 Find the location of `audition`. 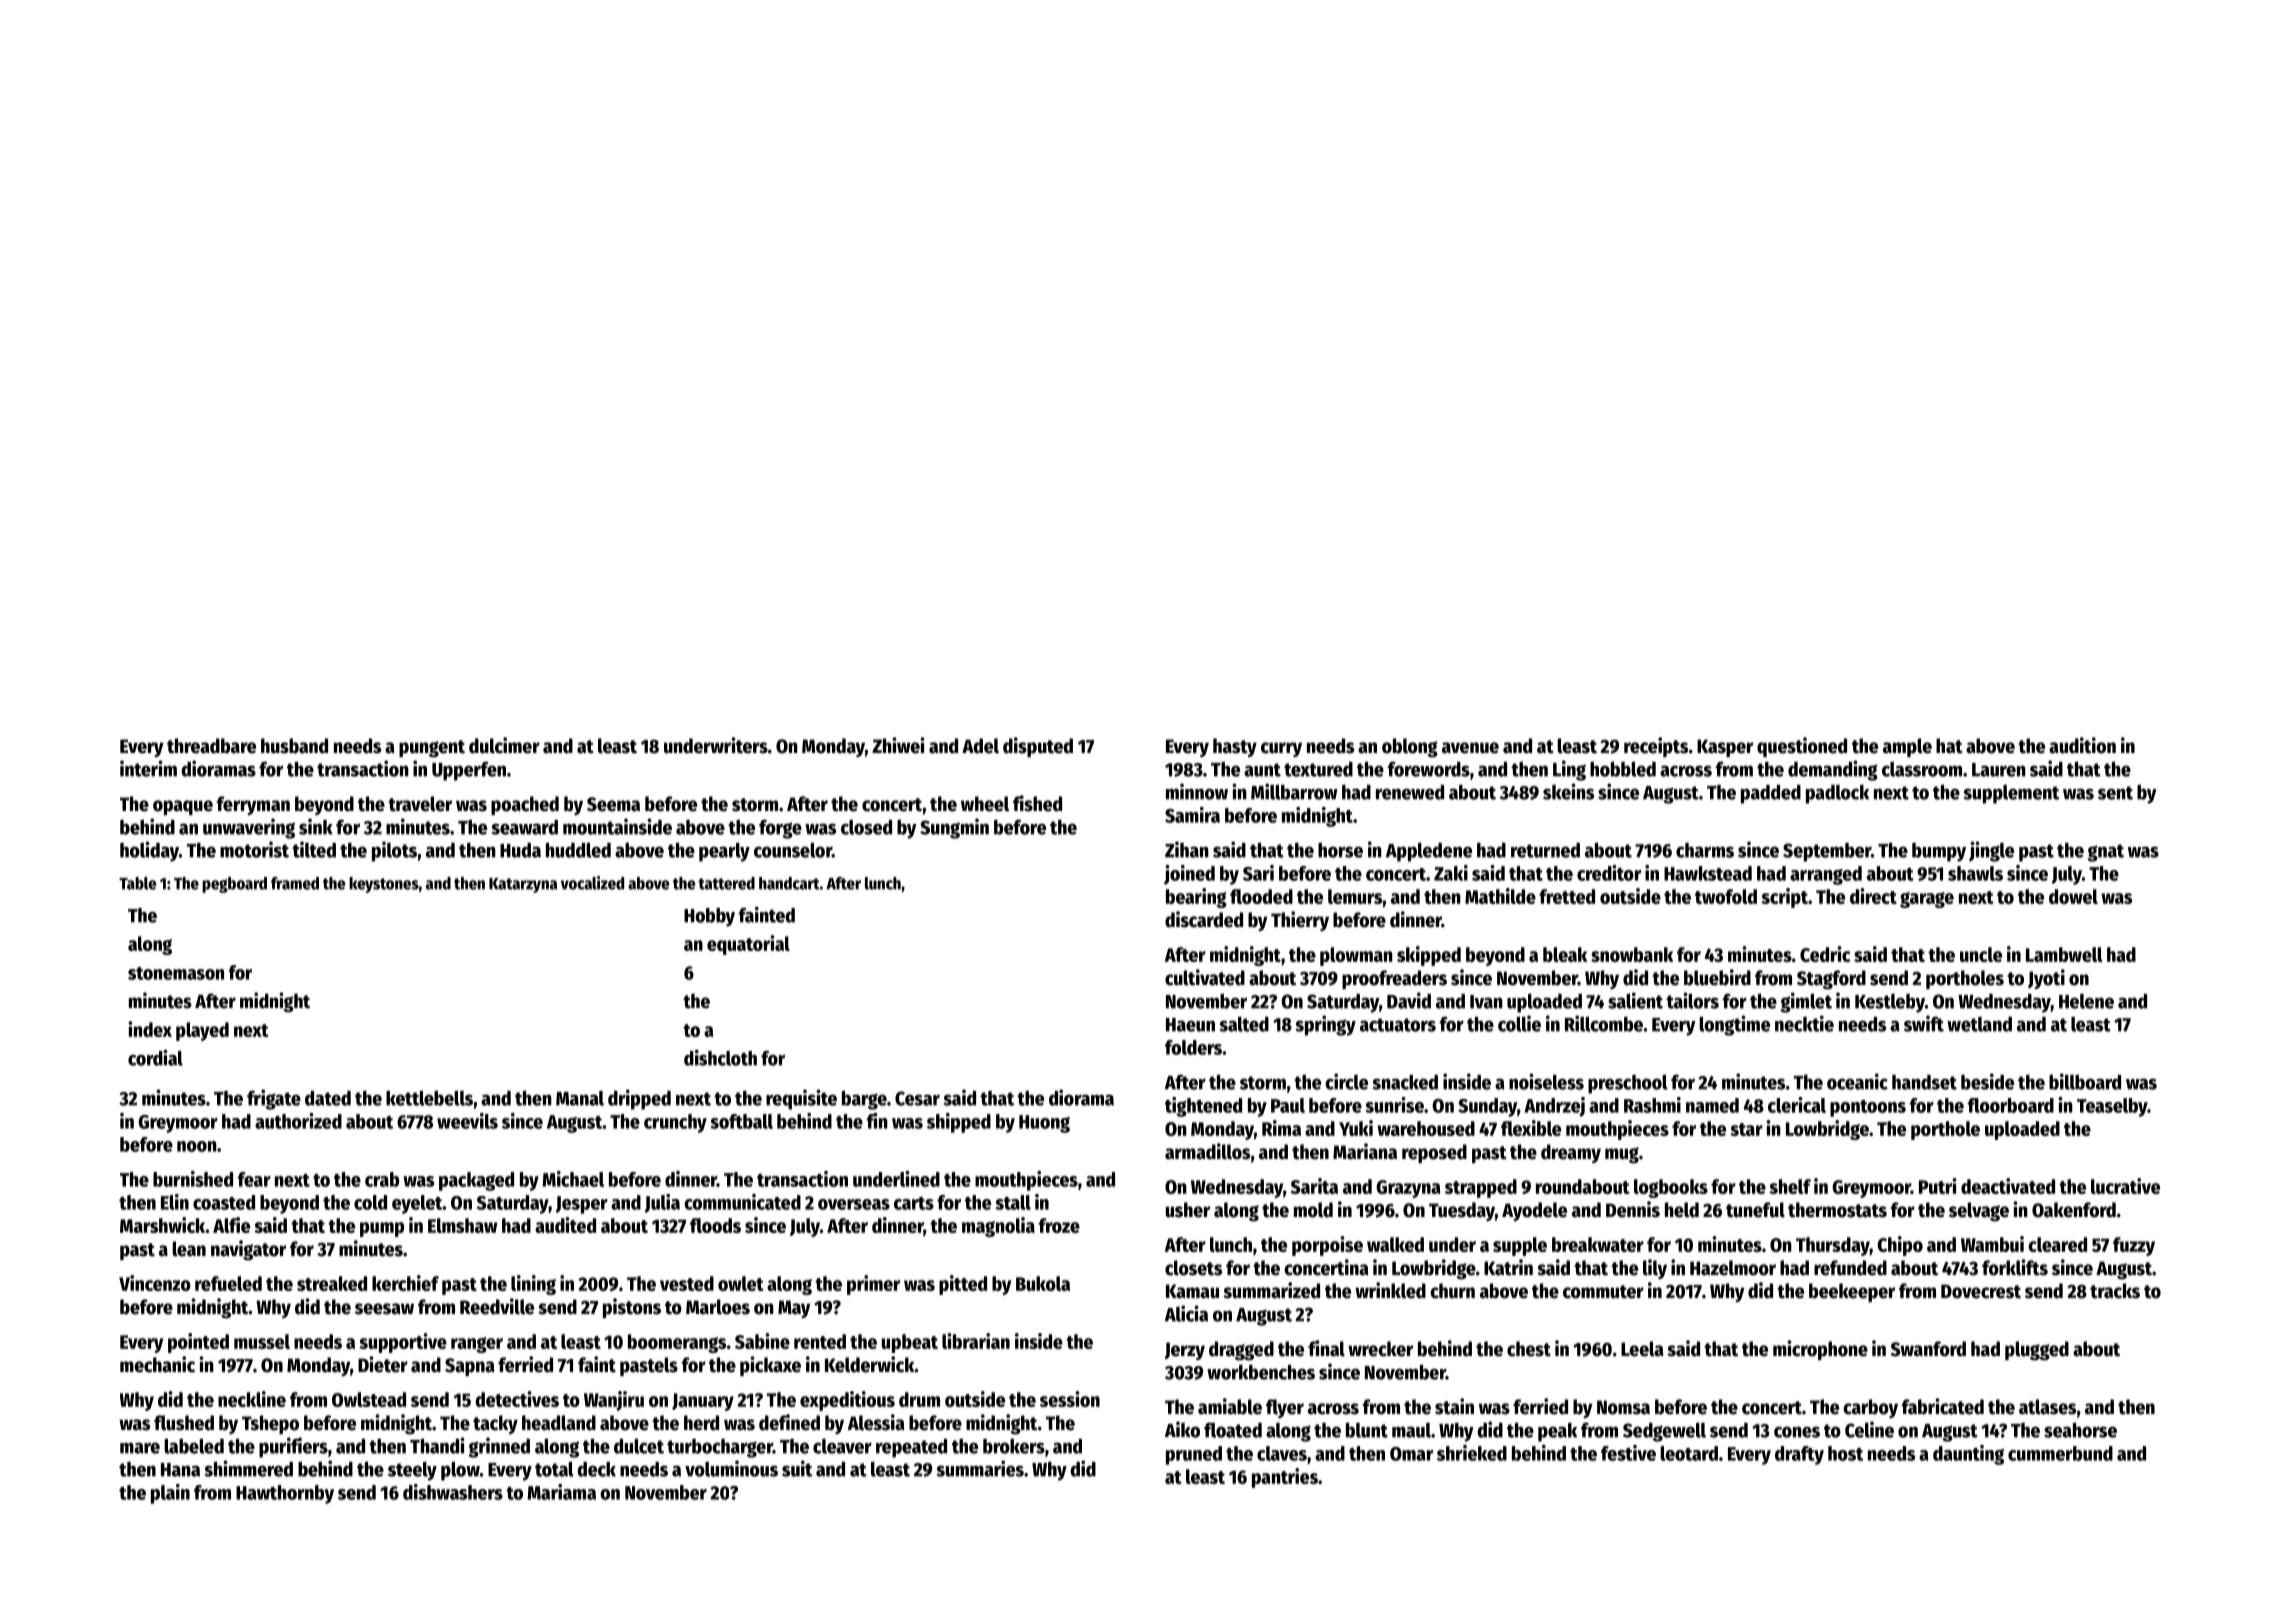

audition is located at coordinates (2082, 745).
